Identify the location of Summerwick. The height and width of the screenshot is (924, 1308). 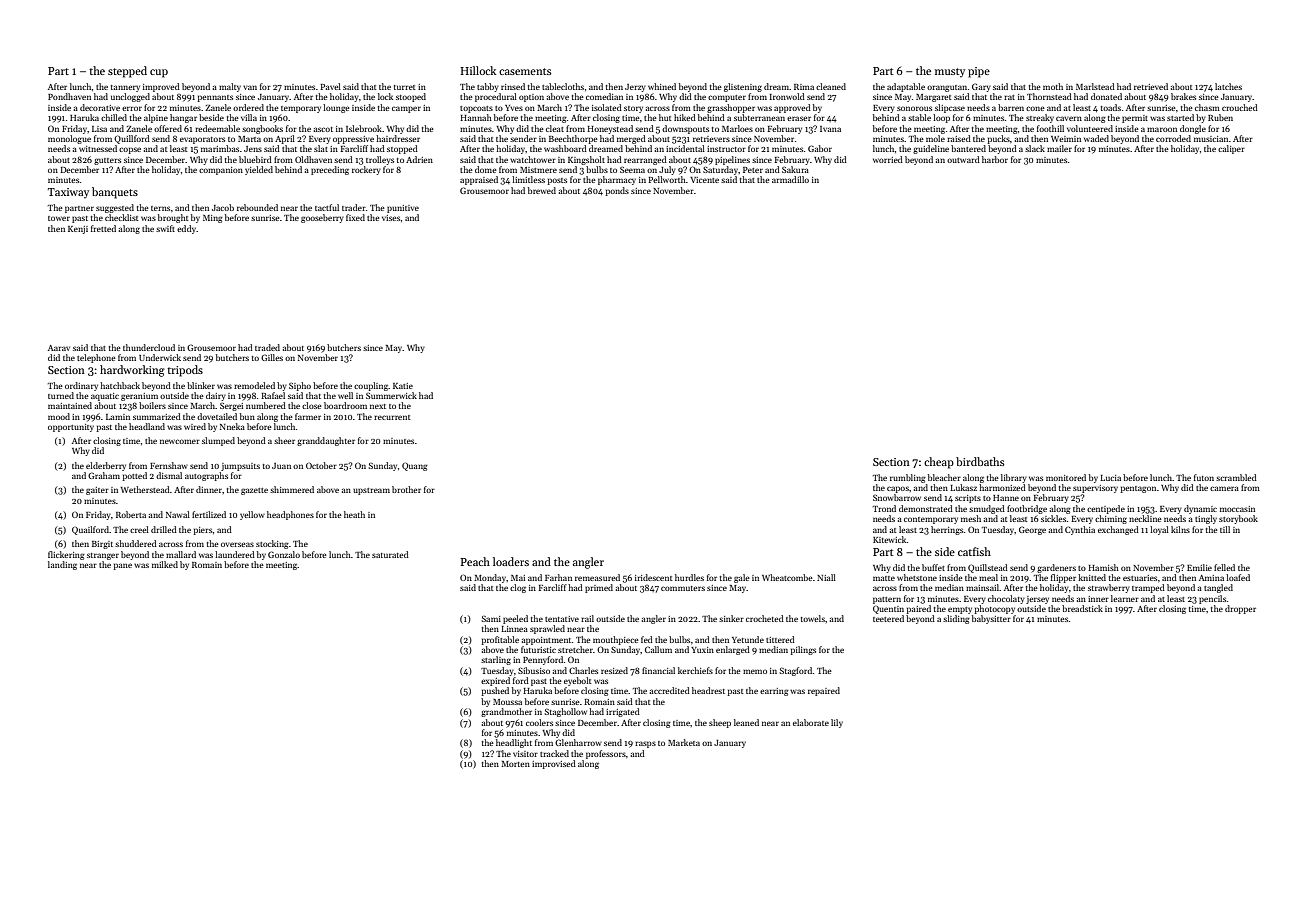
(391, 395).
